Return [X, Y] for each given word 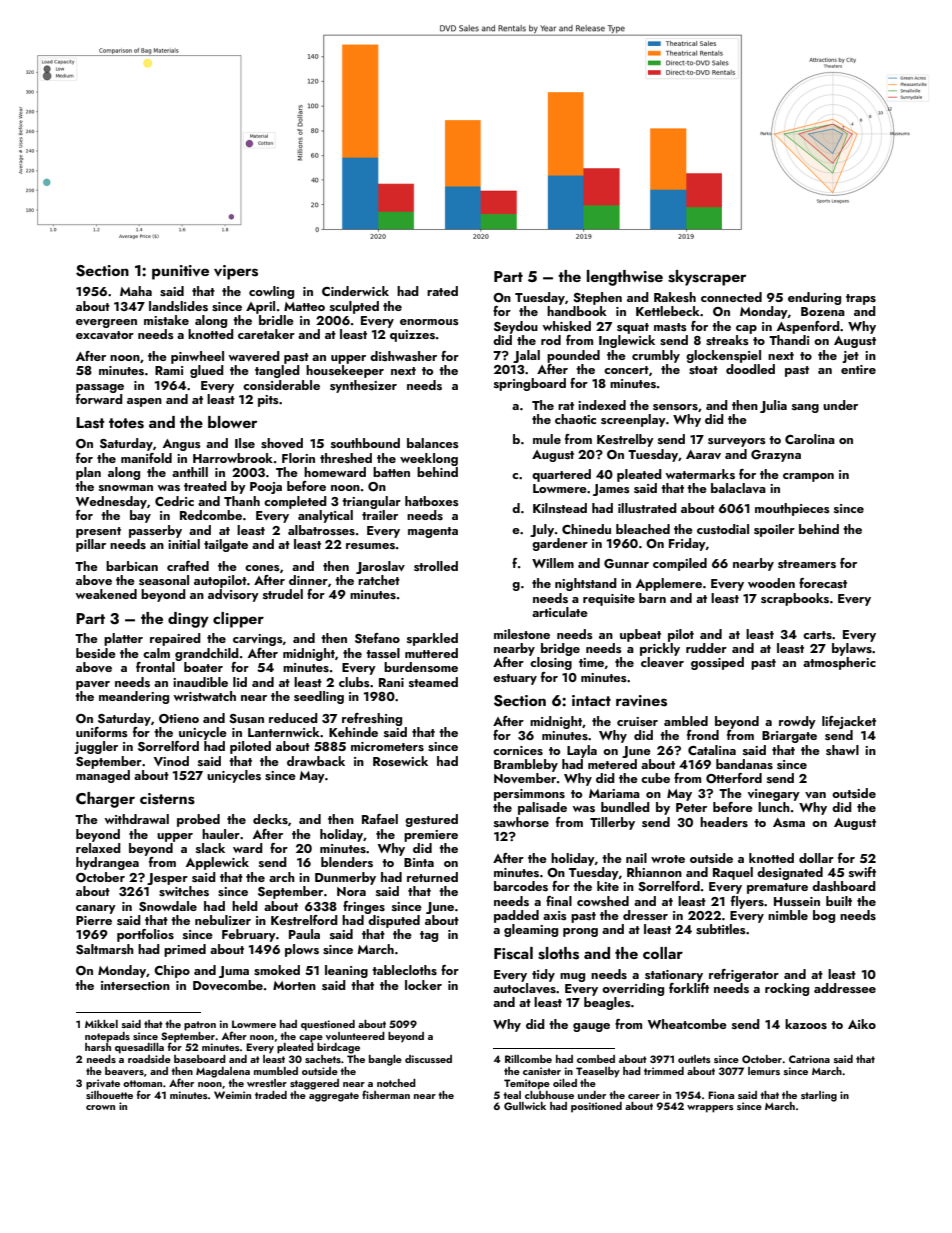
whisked [566, 326]
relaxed [98, 848]
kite [608, 886]
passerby [155, 531]
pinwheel [197, 357]
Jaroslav [380, 567]
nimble [788, 915]
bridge [560, 649]
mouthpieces [792, 509]
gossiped [717, 663]
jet [850, 357]
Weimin [232, 1095]
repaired [175, 639]
